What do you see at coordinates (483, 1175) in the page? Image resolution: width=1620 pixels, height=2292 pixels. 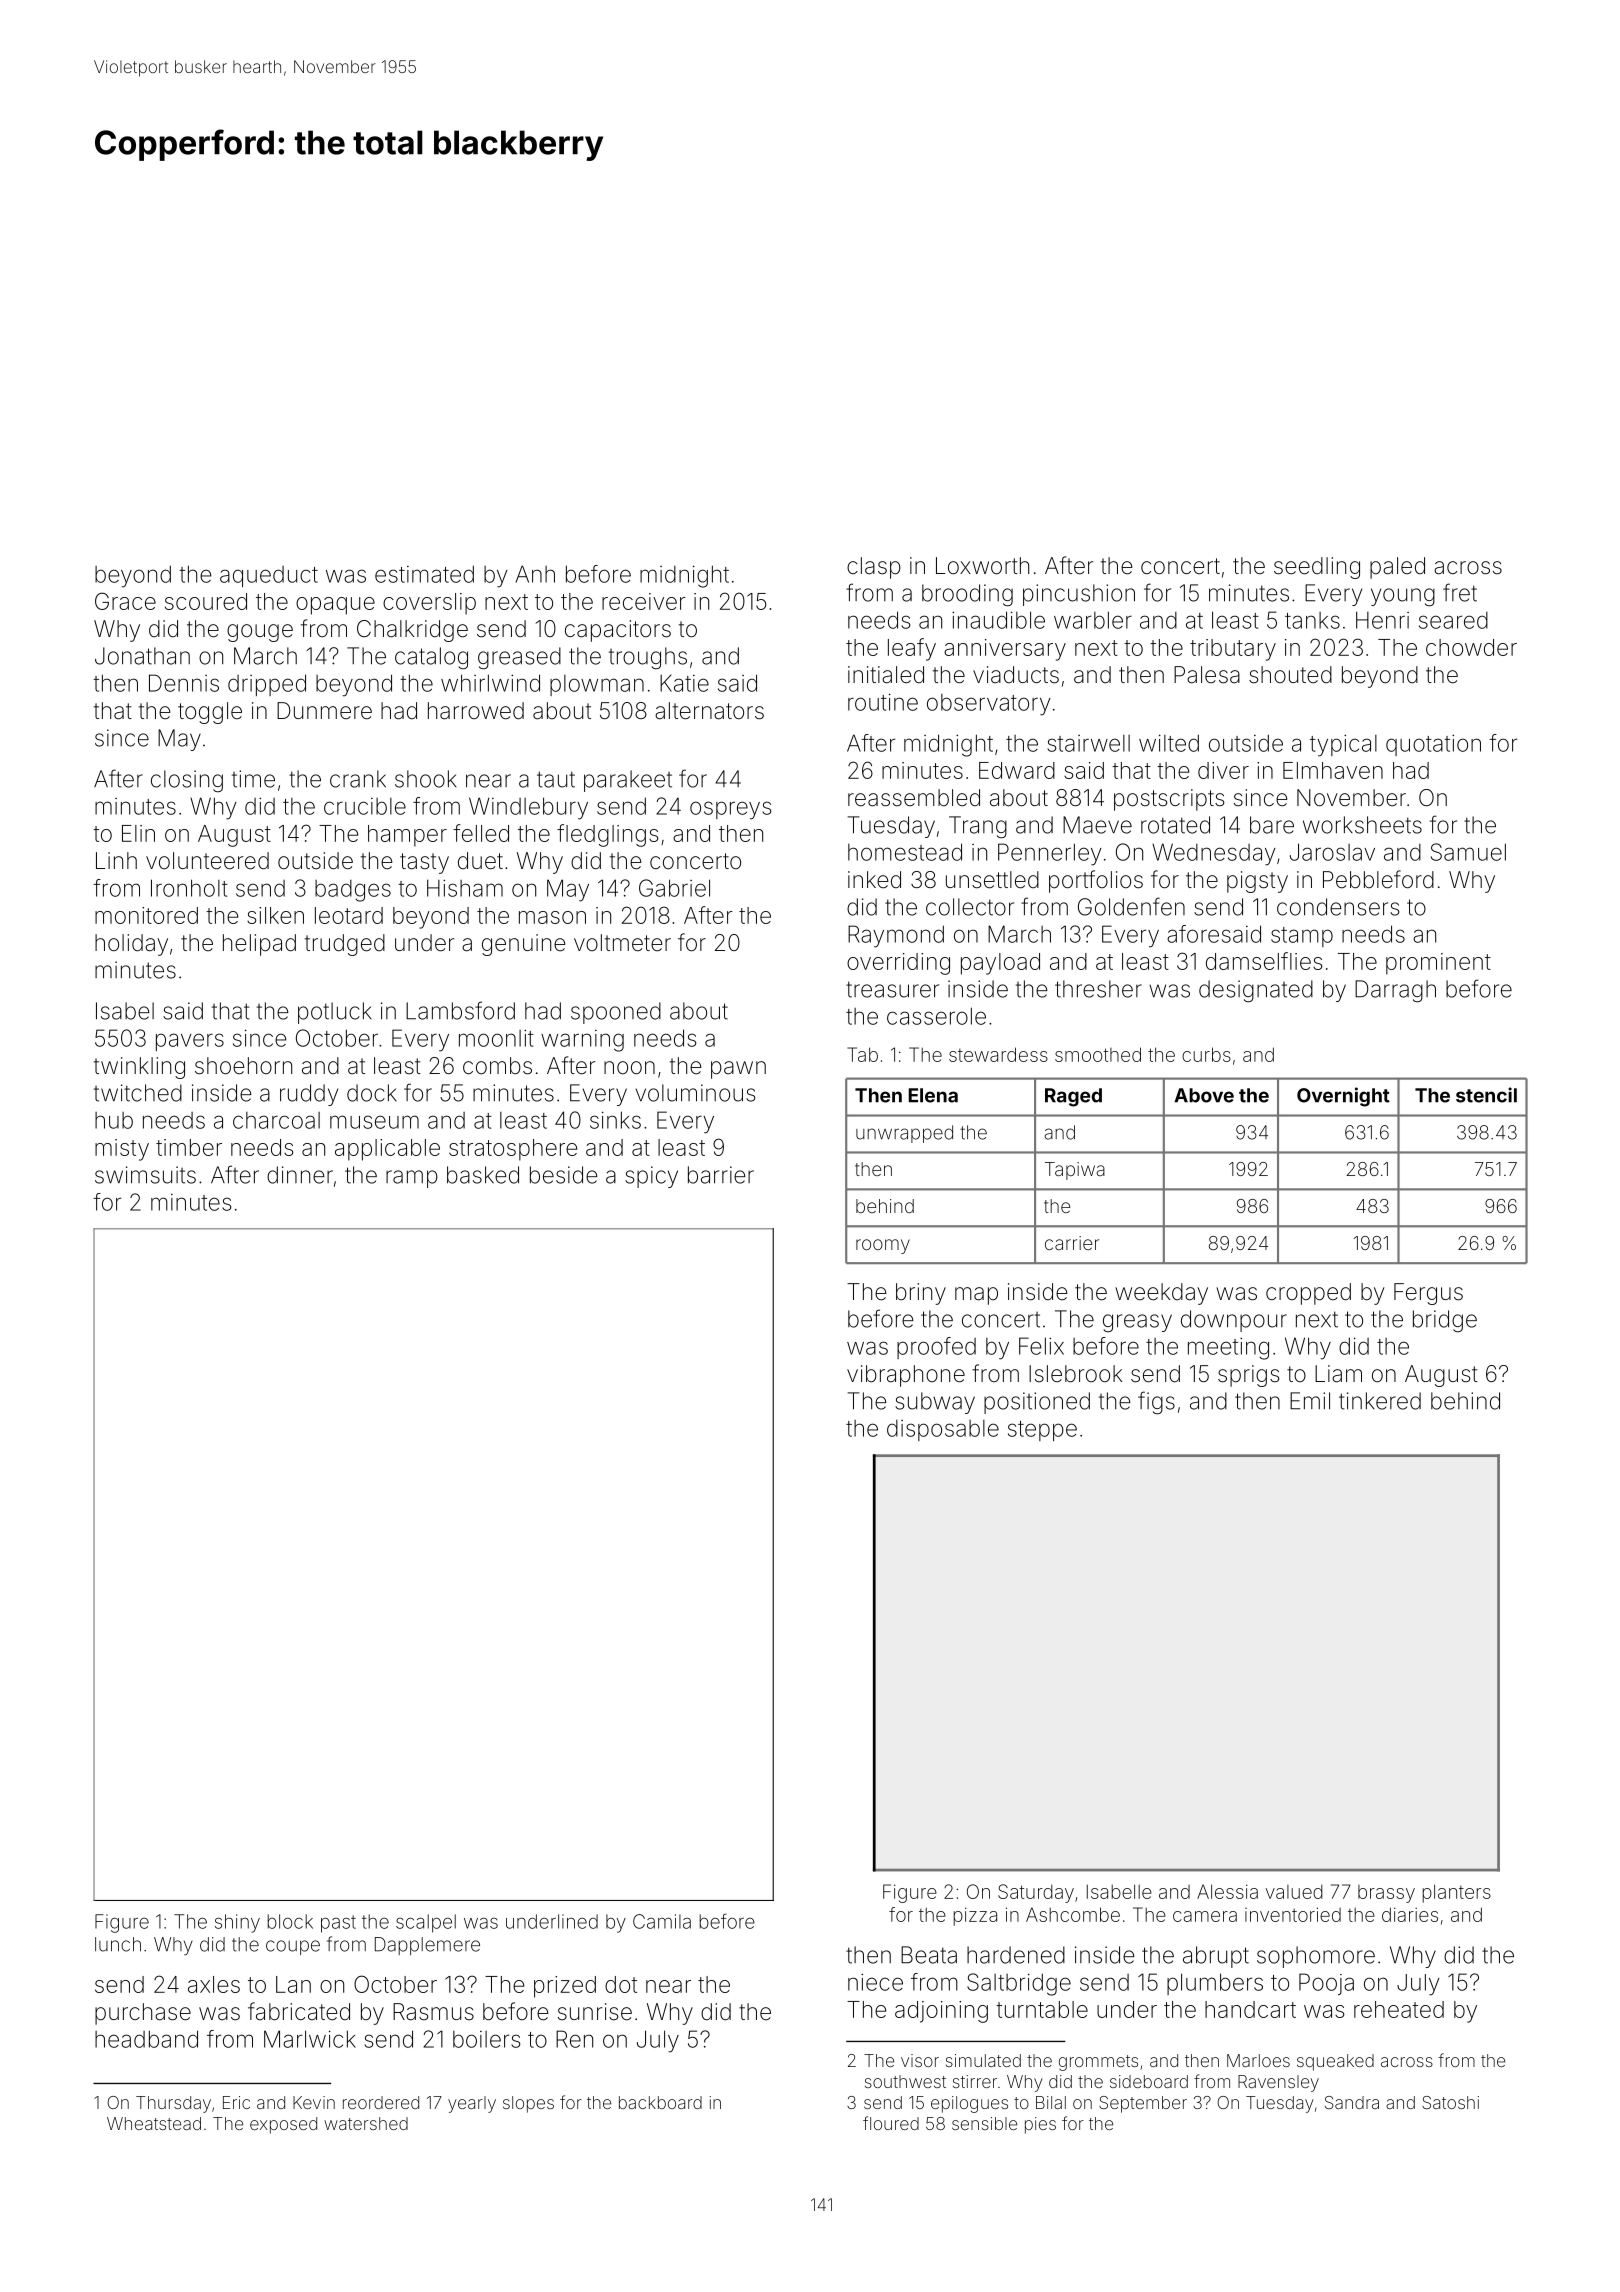 I see `basked` at bounding box center [483, 1175].
